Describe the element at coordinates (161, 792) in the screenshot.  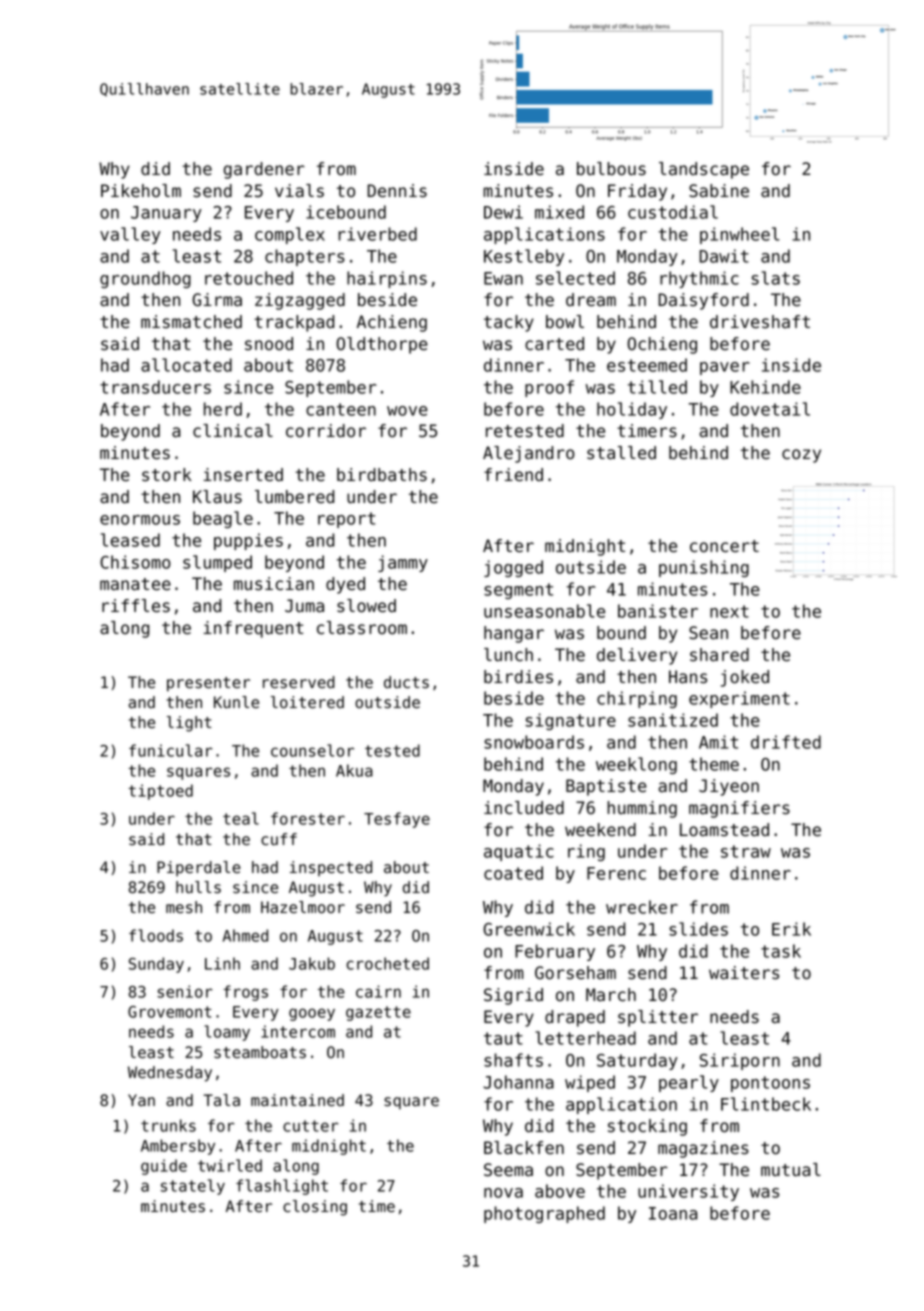
I see `tiptoed` at that location.
